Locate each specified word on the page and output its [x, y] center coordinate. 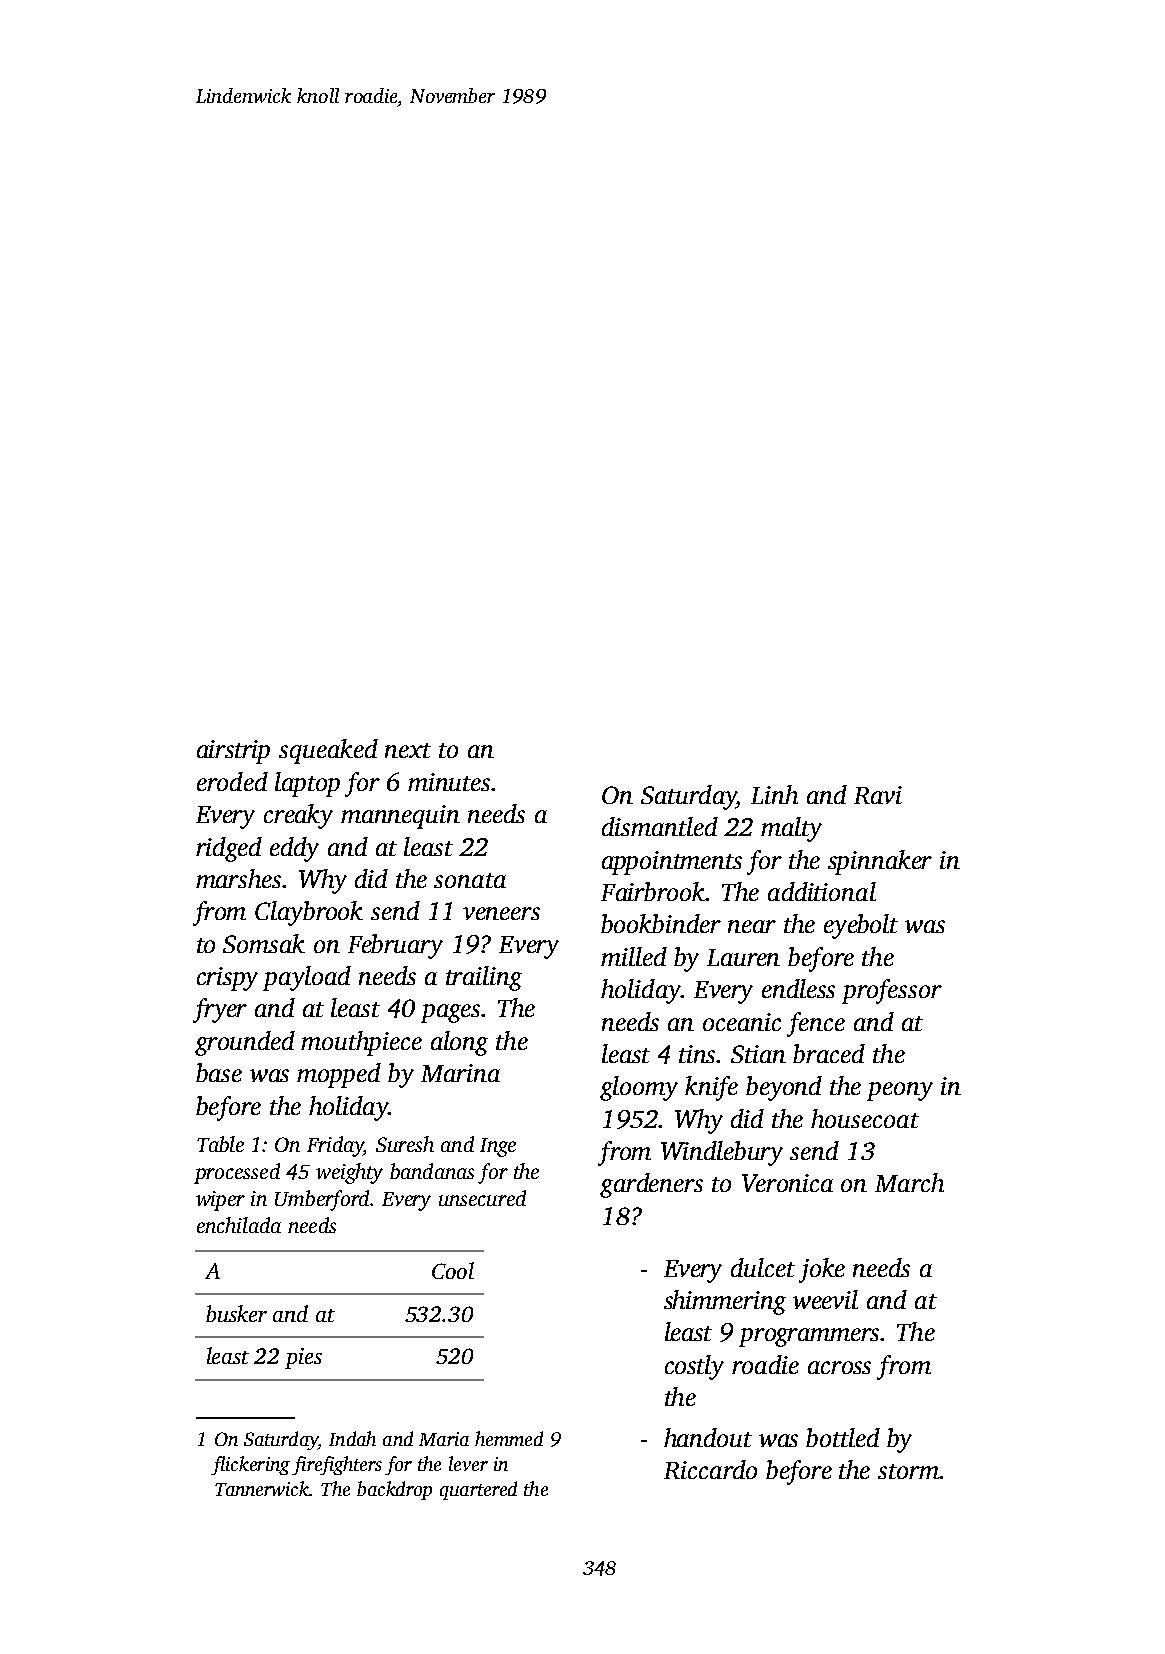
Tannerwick [262, 1488]
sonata [470, 880]
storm [908, 1471]
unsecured [482, 1198]
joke [822, 1270]
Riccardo [710, 1469]
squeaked [328, 751]
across [839, 1367]
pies [303, 1358]
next [408, 750]
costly [694, 1367]
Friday [335, 1146]
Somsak [264, 943]
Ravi [878, 795]
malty [791, 829]
